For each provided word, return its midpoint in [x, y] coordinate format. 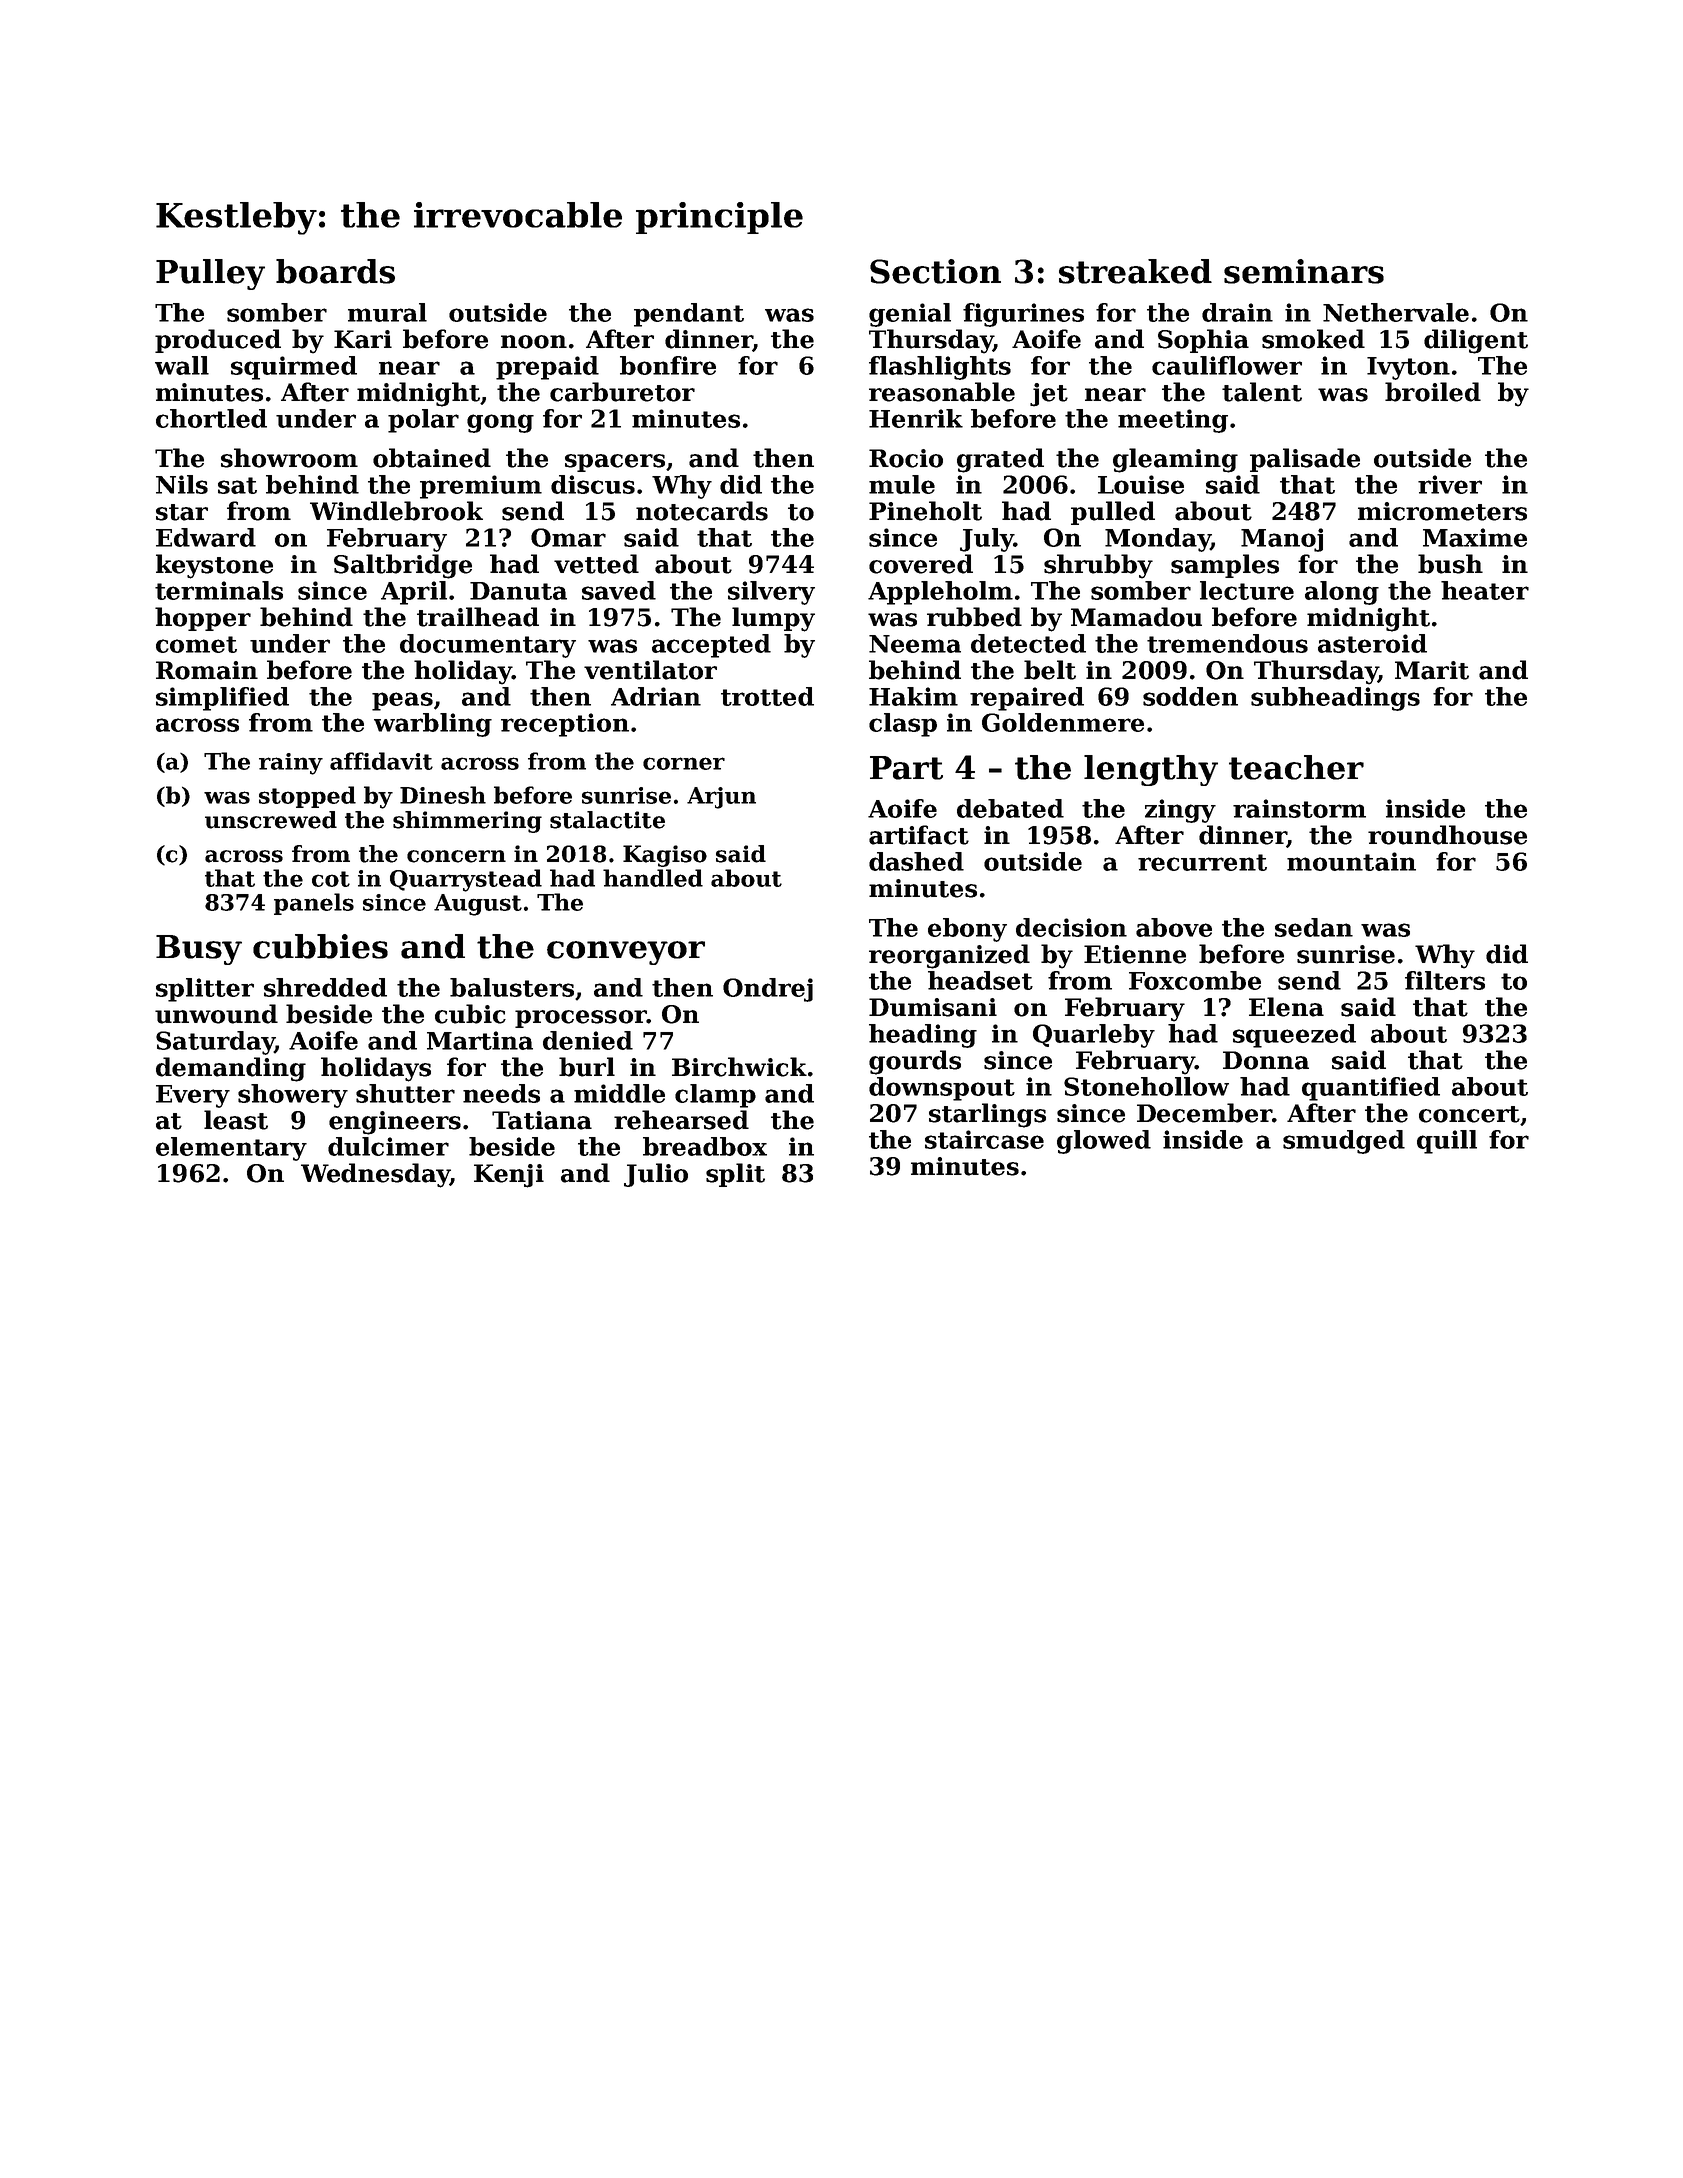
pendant [689, 315]
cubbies [320, 946]
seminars [1304, 271]
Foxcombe [1195, 980]
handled [653, 878]
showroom [289, 458]
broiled [1433, 392]
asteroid [1372, 643]
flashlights [940, 368]
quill [1447, 1142]
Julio [656, 1175]
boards [335, 271]
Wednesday [375, 1175]
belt [1050, 670]
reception [565, 725]
